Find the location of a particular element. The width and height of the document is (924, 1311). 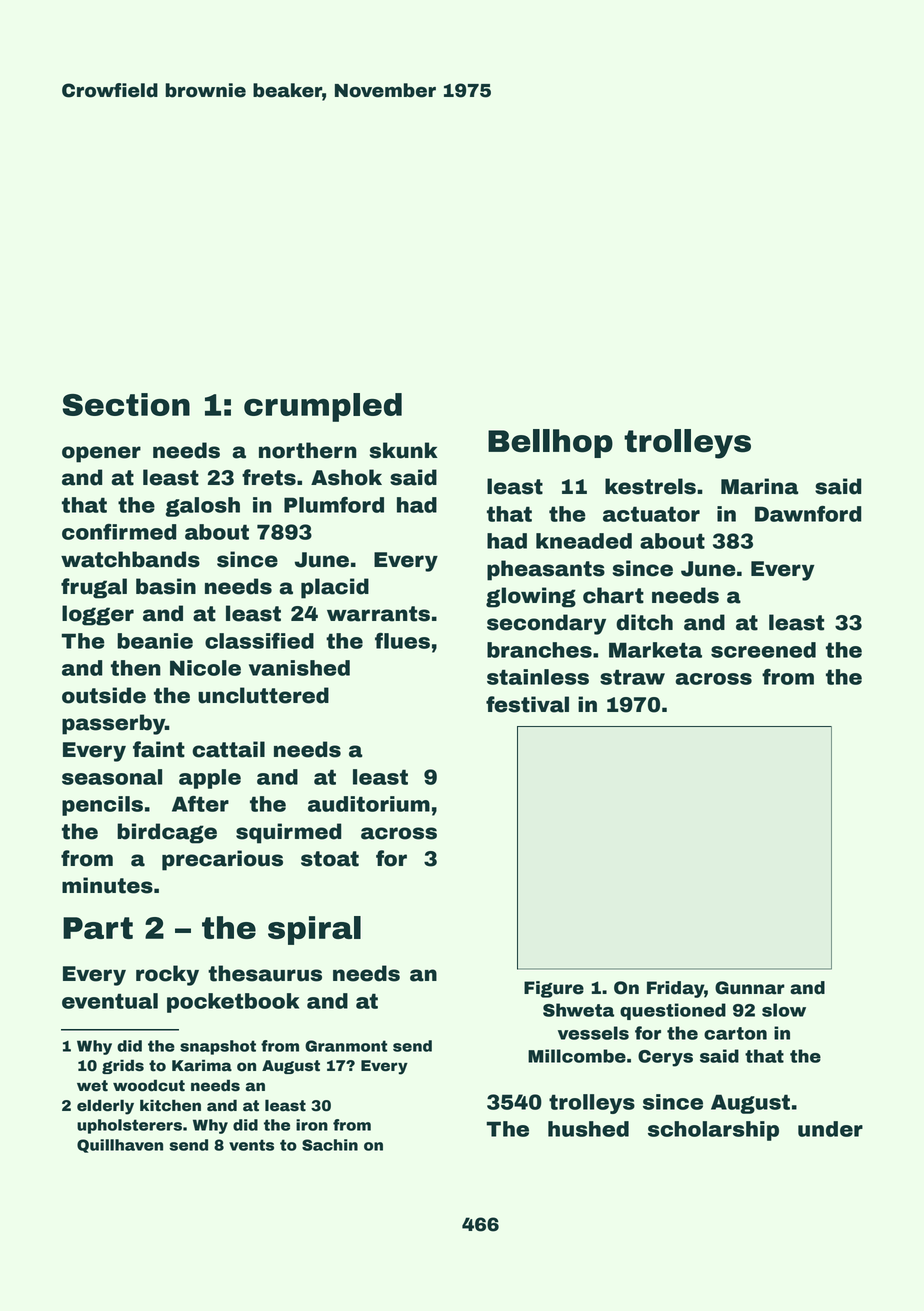

apple is located at coordinates (210, 779).
